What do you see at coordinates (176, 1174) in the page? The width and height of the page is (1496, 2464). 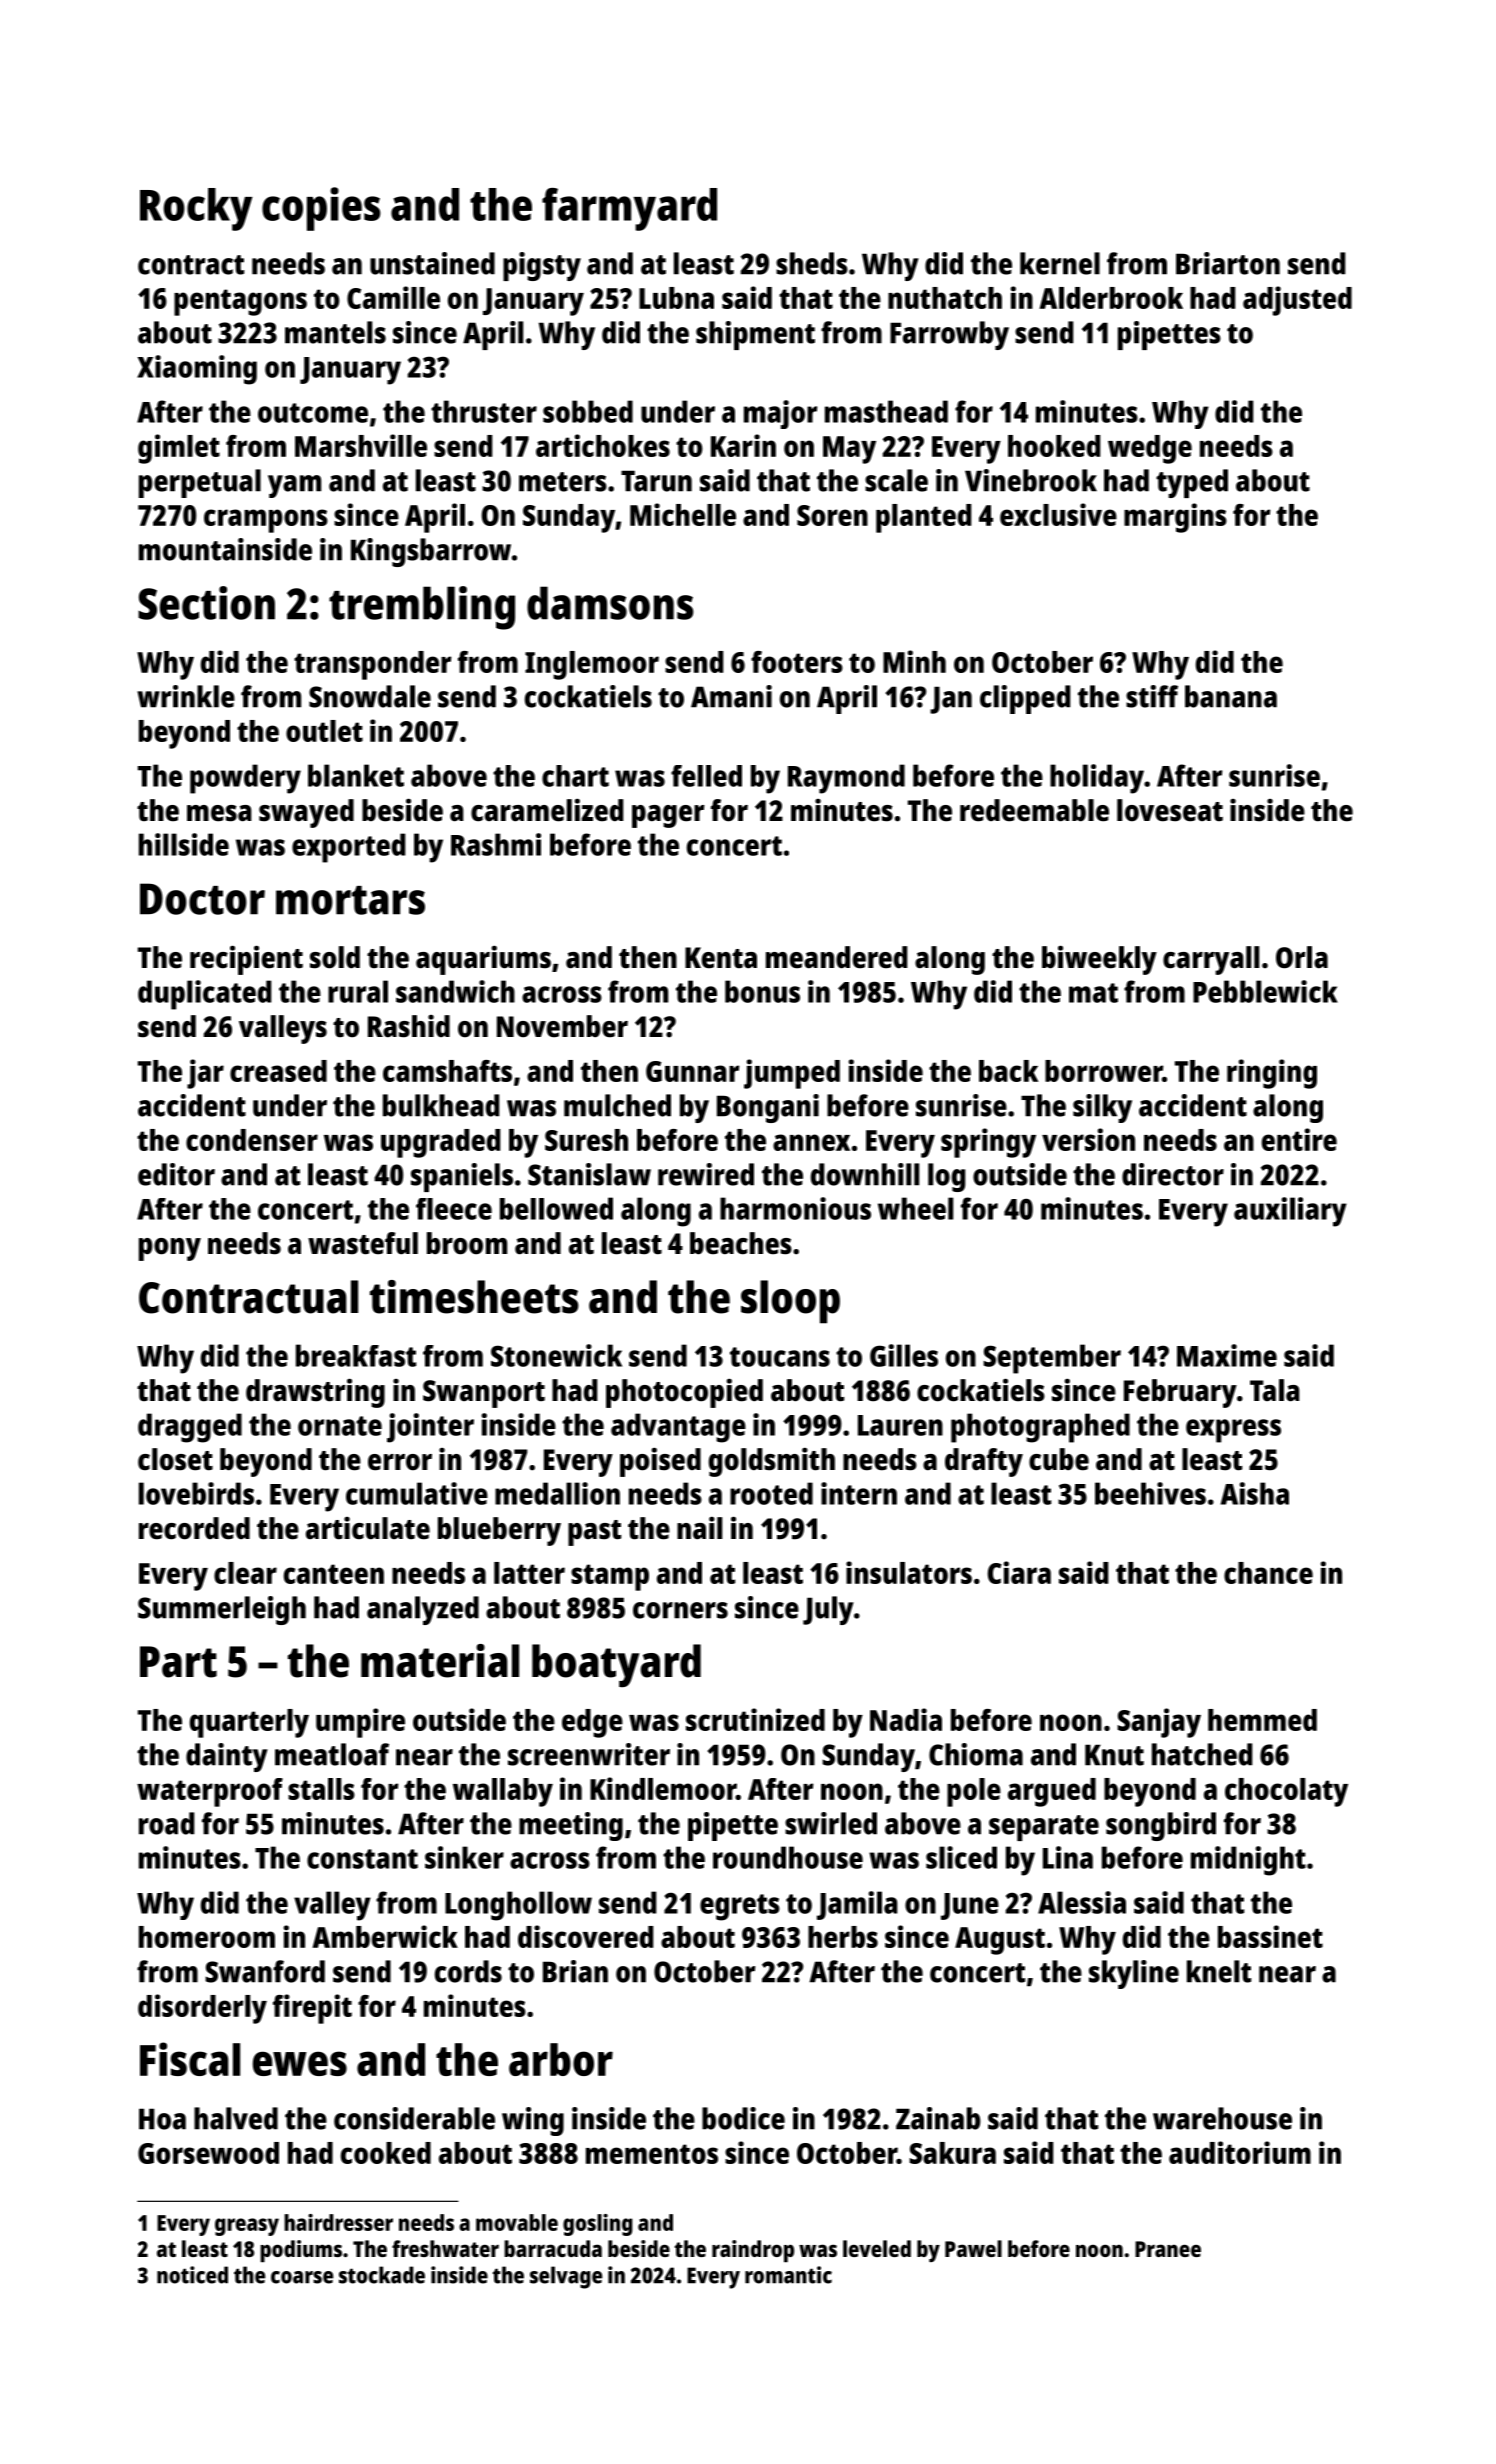 I see `editor` at bounding box center [176, 1174].
